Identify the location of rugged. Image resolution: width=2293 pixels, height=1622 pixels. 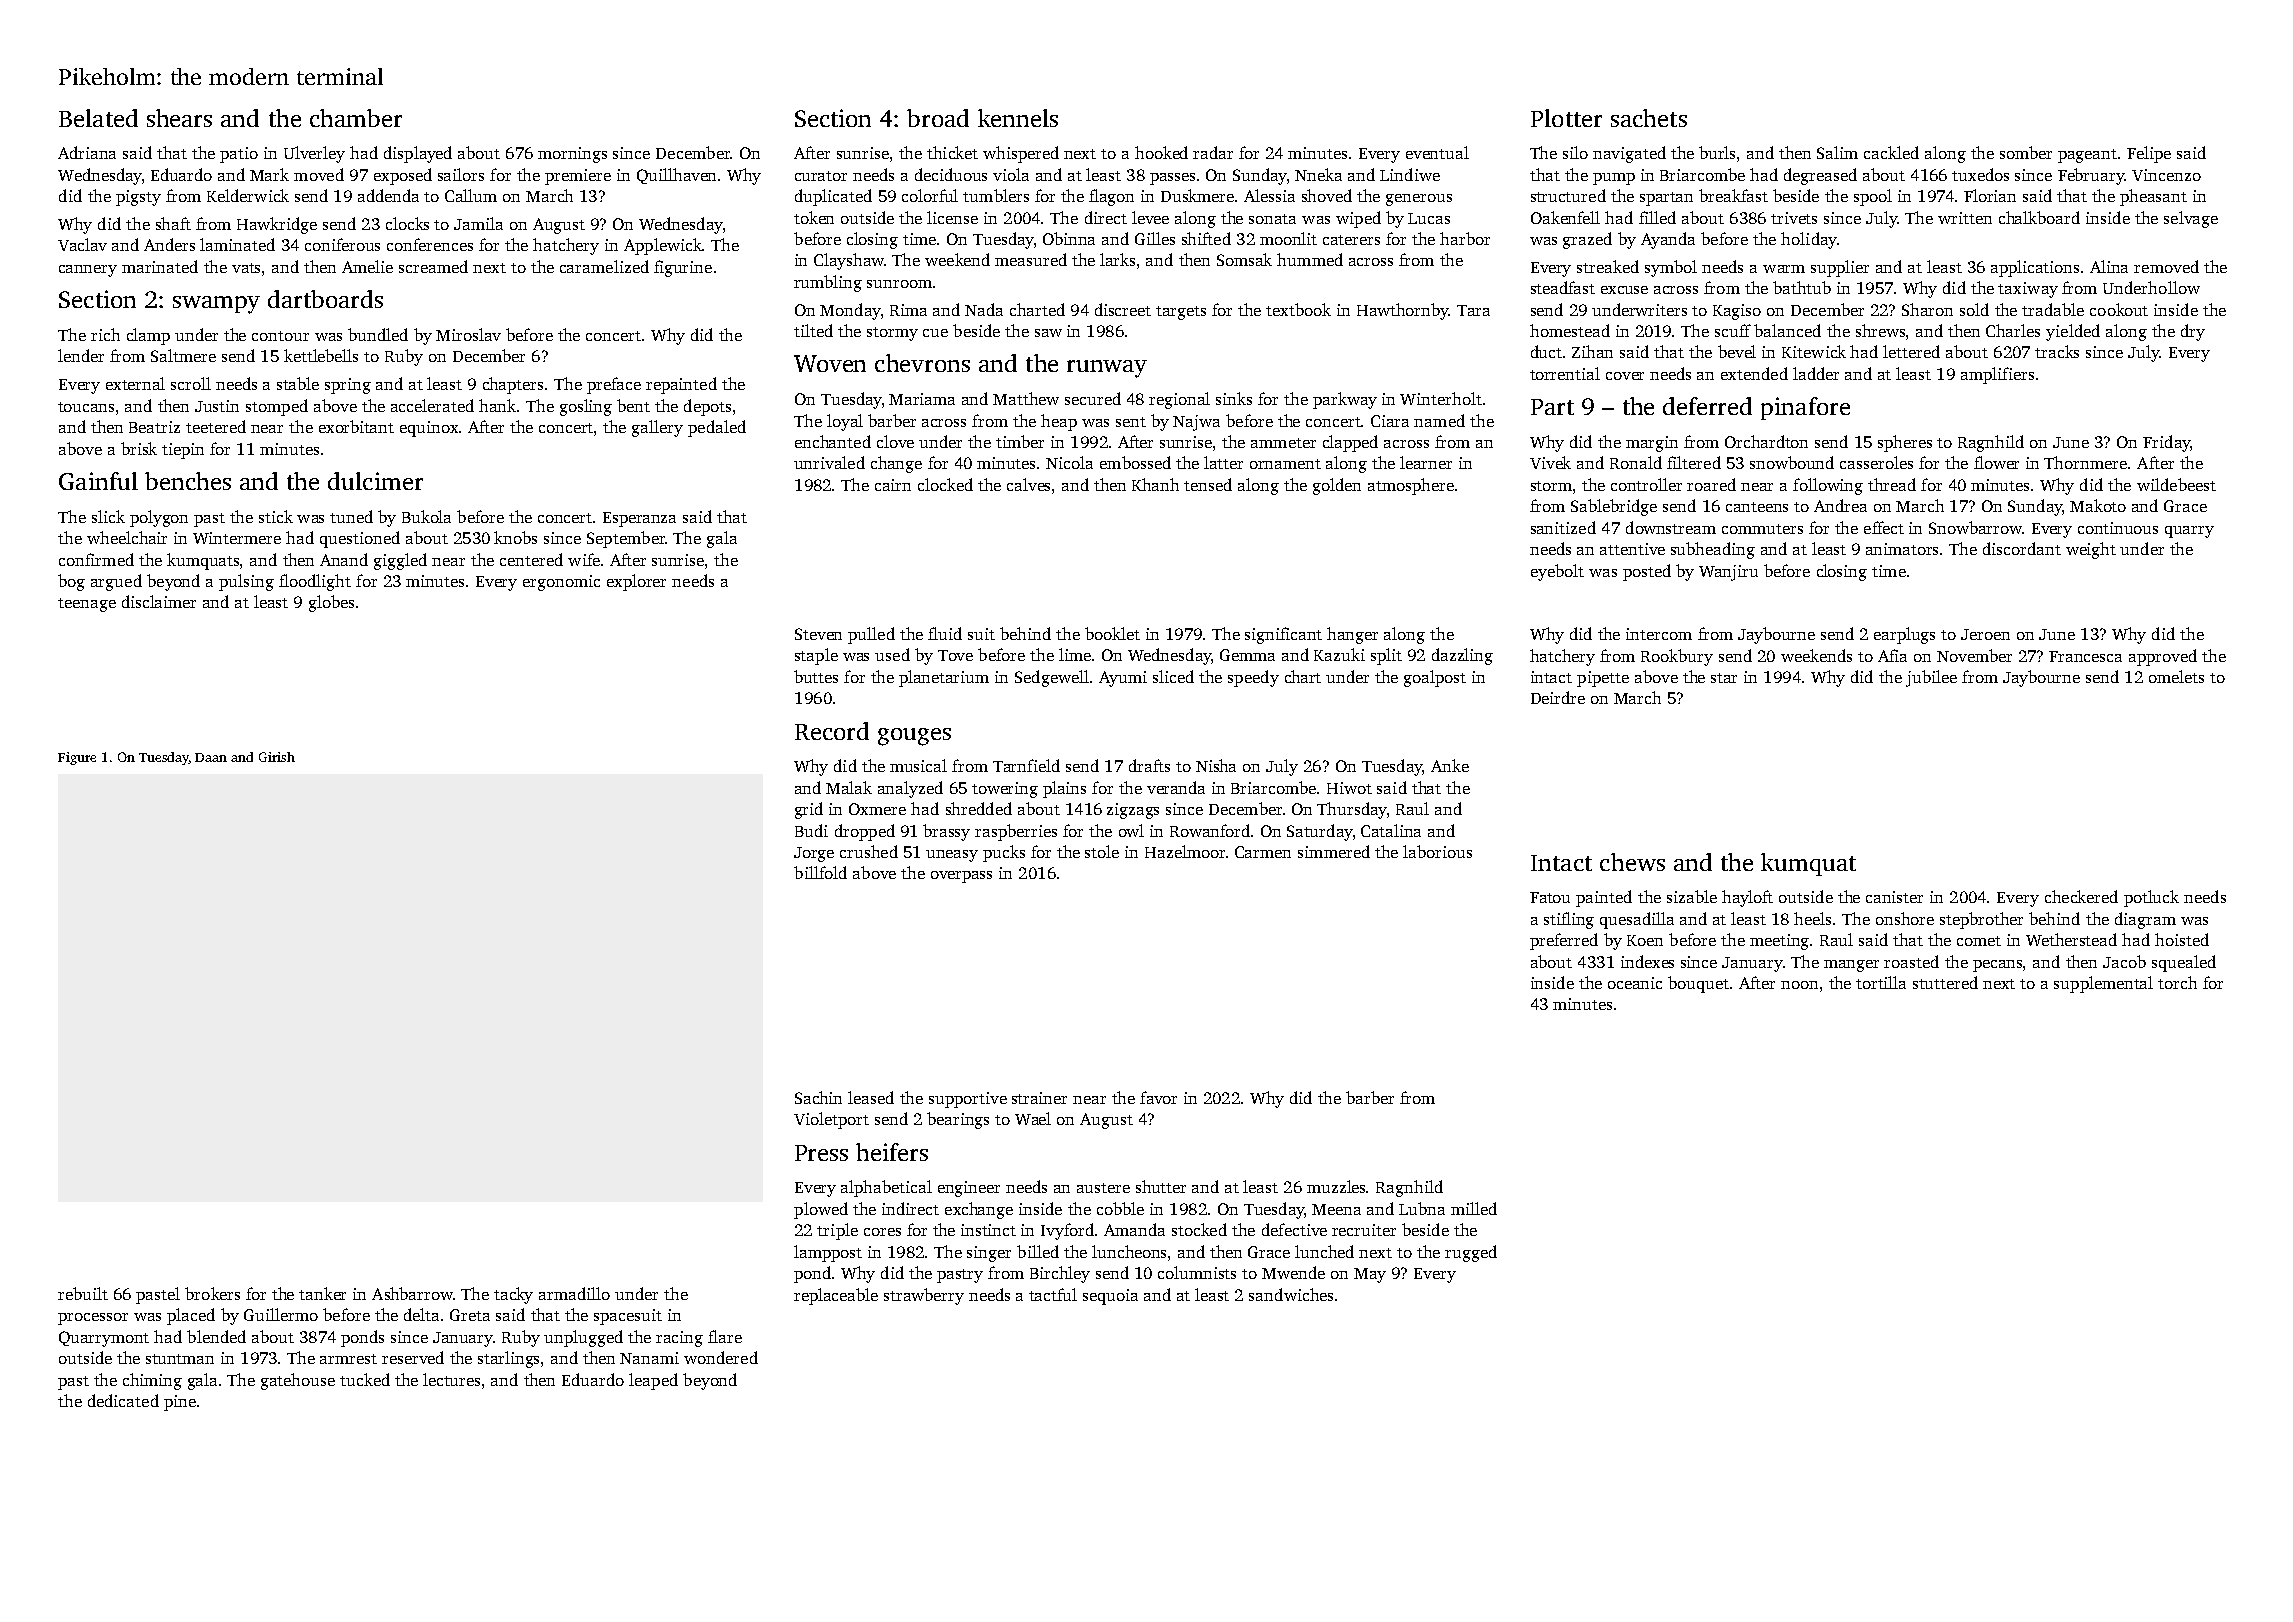
(1471, 1253).
